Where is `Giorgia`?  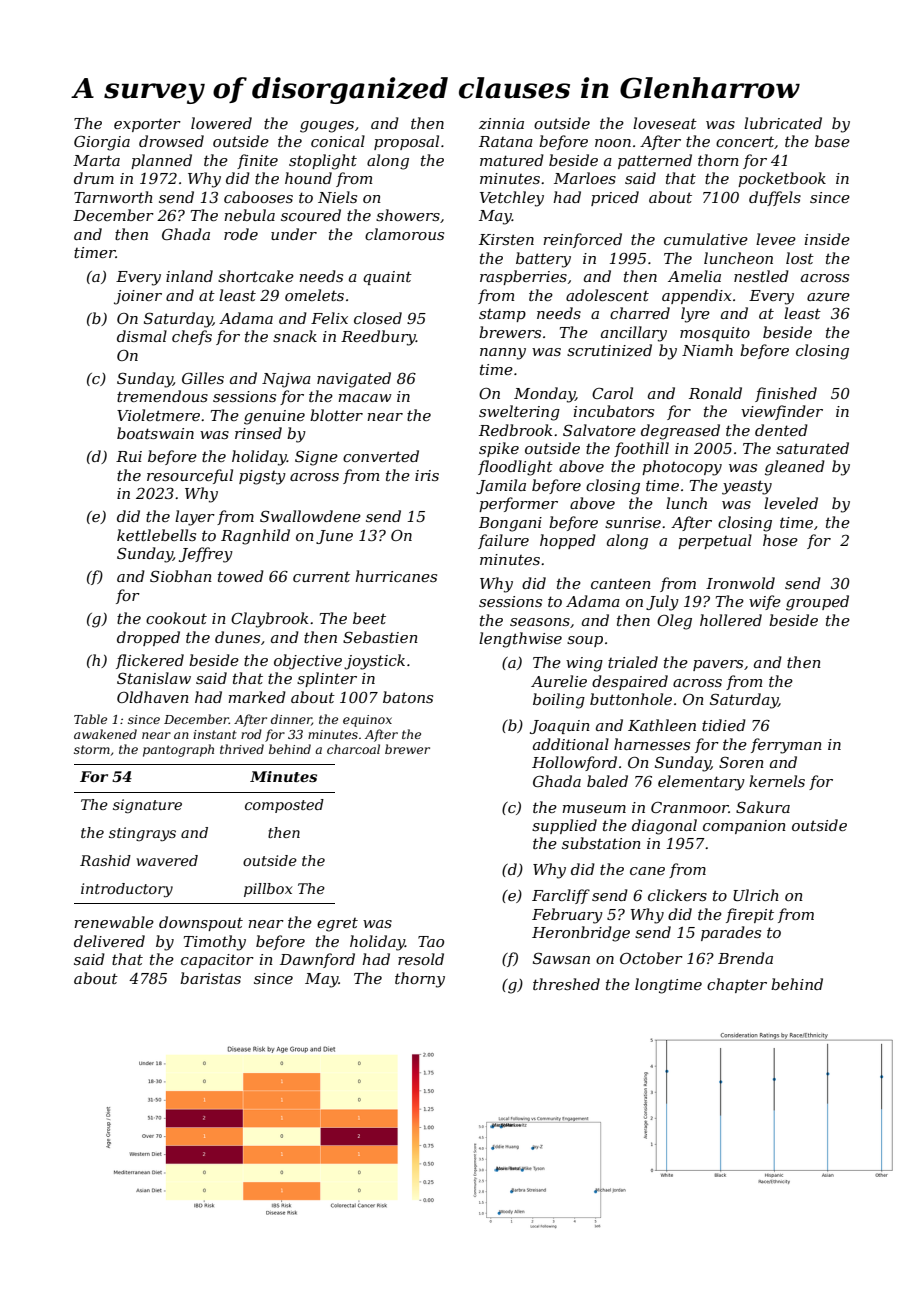 Giorgia is located at coordinates (102, 143).
